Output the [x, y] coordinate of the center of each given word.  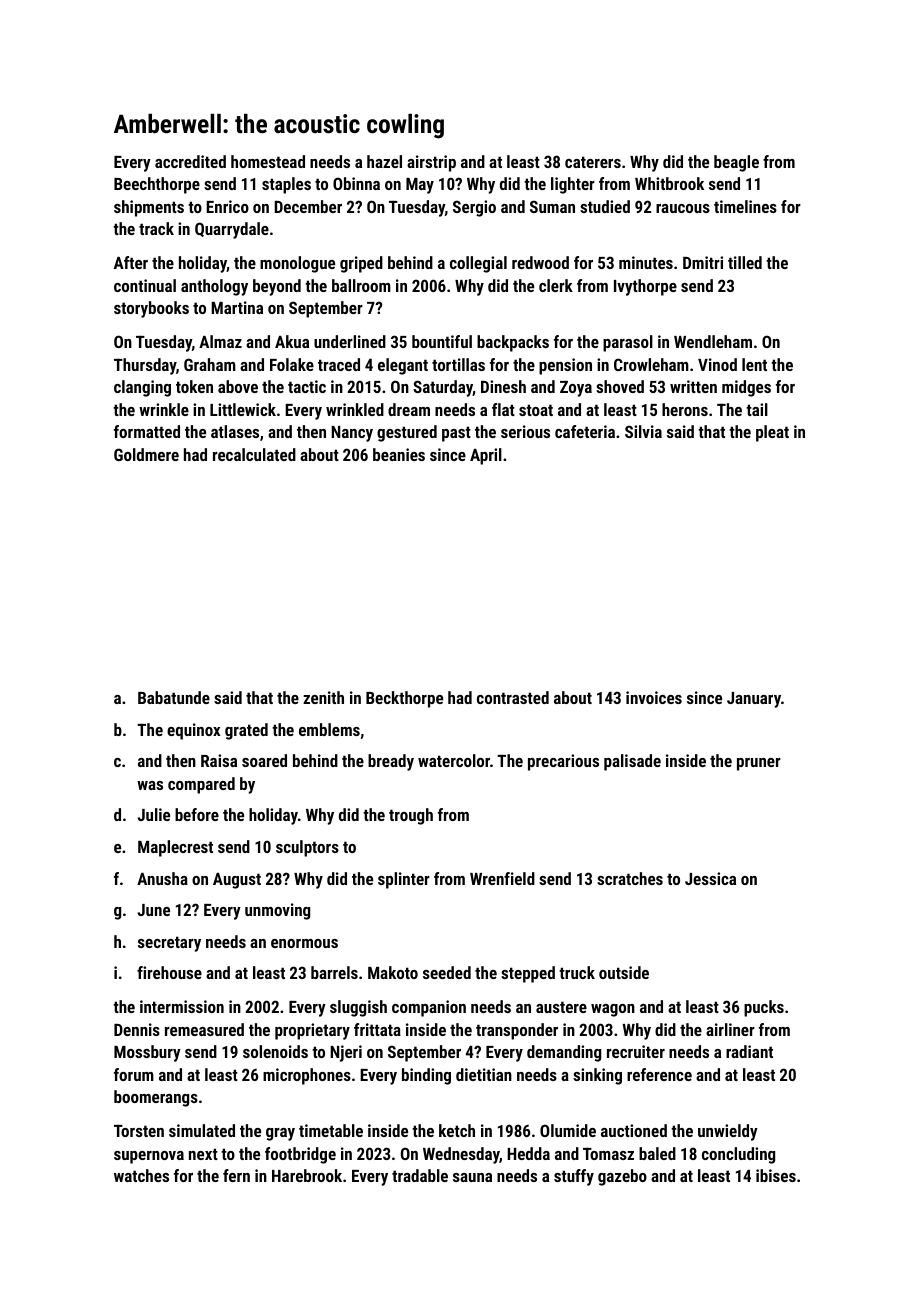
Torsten [139, 1130]
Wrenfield [502, 878]
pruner [759, 764]
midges [746, 388]
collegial [478, 264]
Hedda [528, 1153]
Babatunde [174, 697]
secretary [169, 944]
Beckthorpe [404, 699]
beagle [736, 163]
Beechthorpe [157, 185]
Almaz [220, 341]
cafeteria [585, 431]
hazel [384, 161]
